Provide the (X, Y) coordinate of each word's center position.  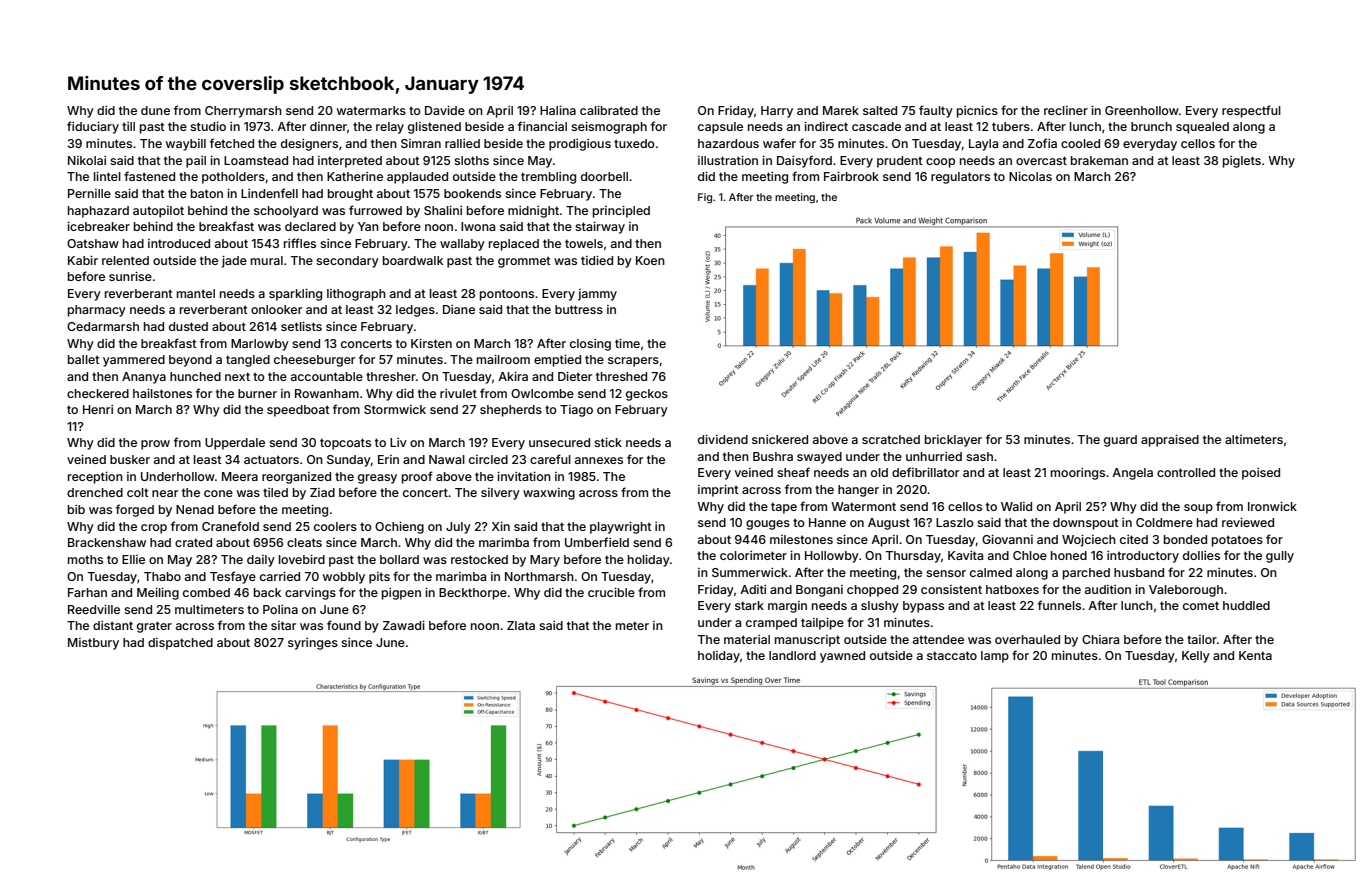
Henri (98, 409)
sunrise (130, 276)
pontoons (507, 295)
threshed (621, 376)
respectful (1251, 111)
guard (1120, 441)
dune (155, 110)
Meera (240, 476)
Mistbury (93, 644)
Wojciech (1089, 541)
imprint (718, 491)
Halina (558, 110)
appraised (1170, 441)
